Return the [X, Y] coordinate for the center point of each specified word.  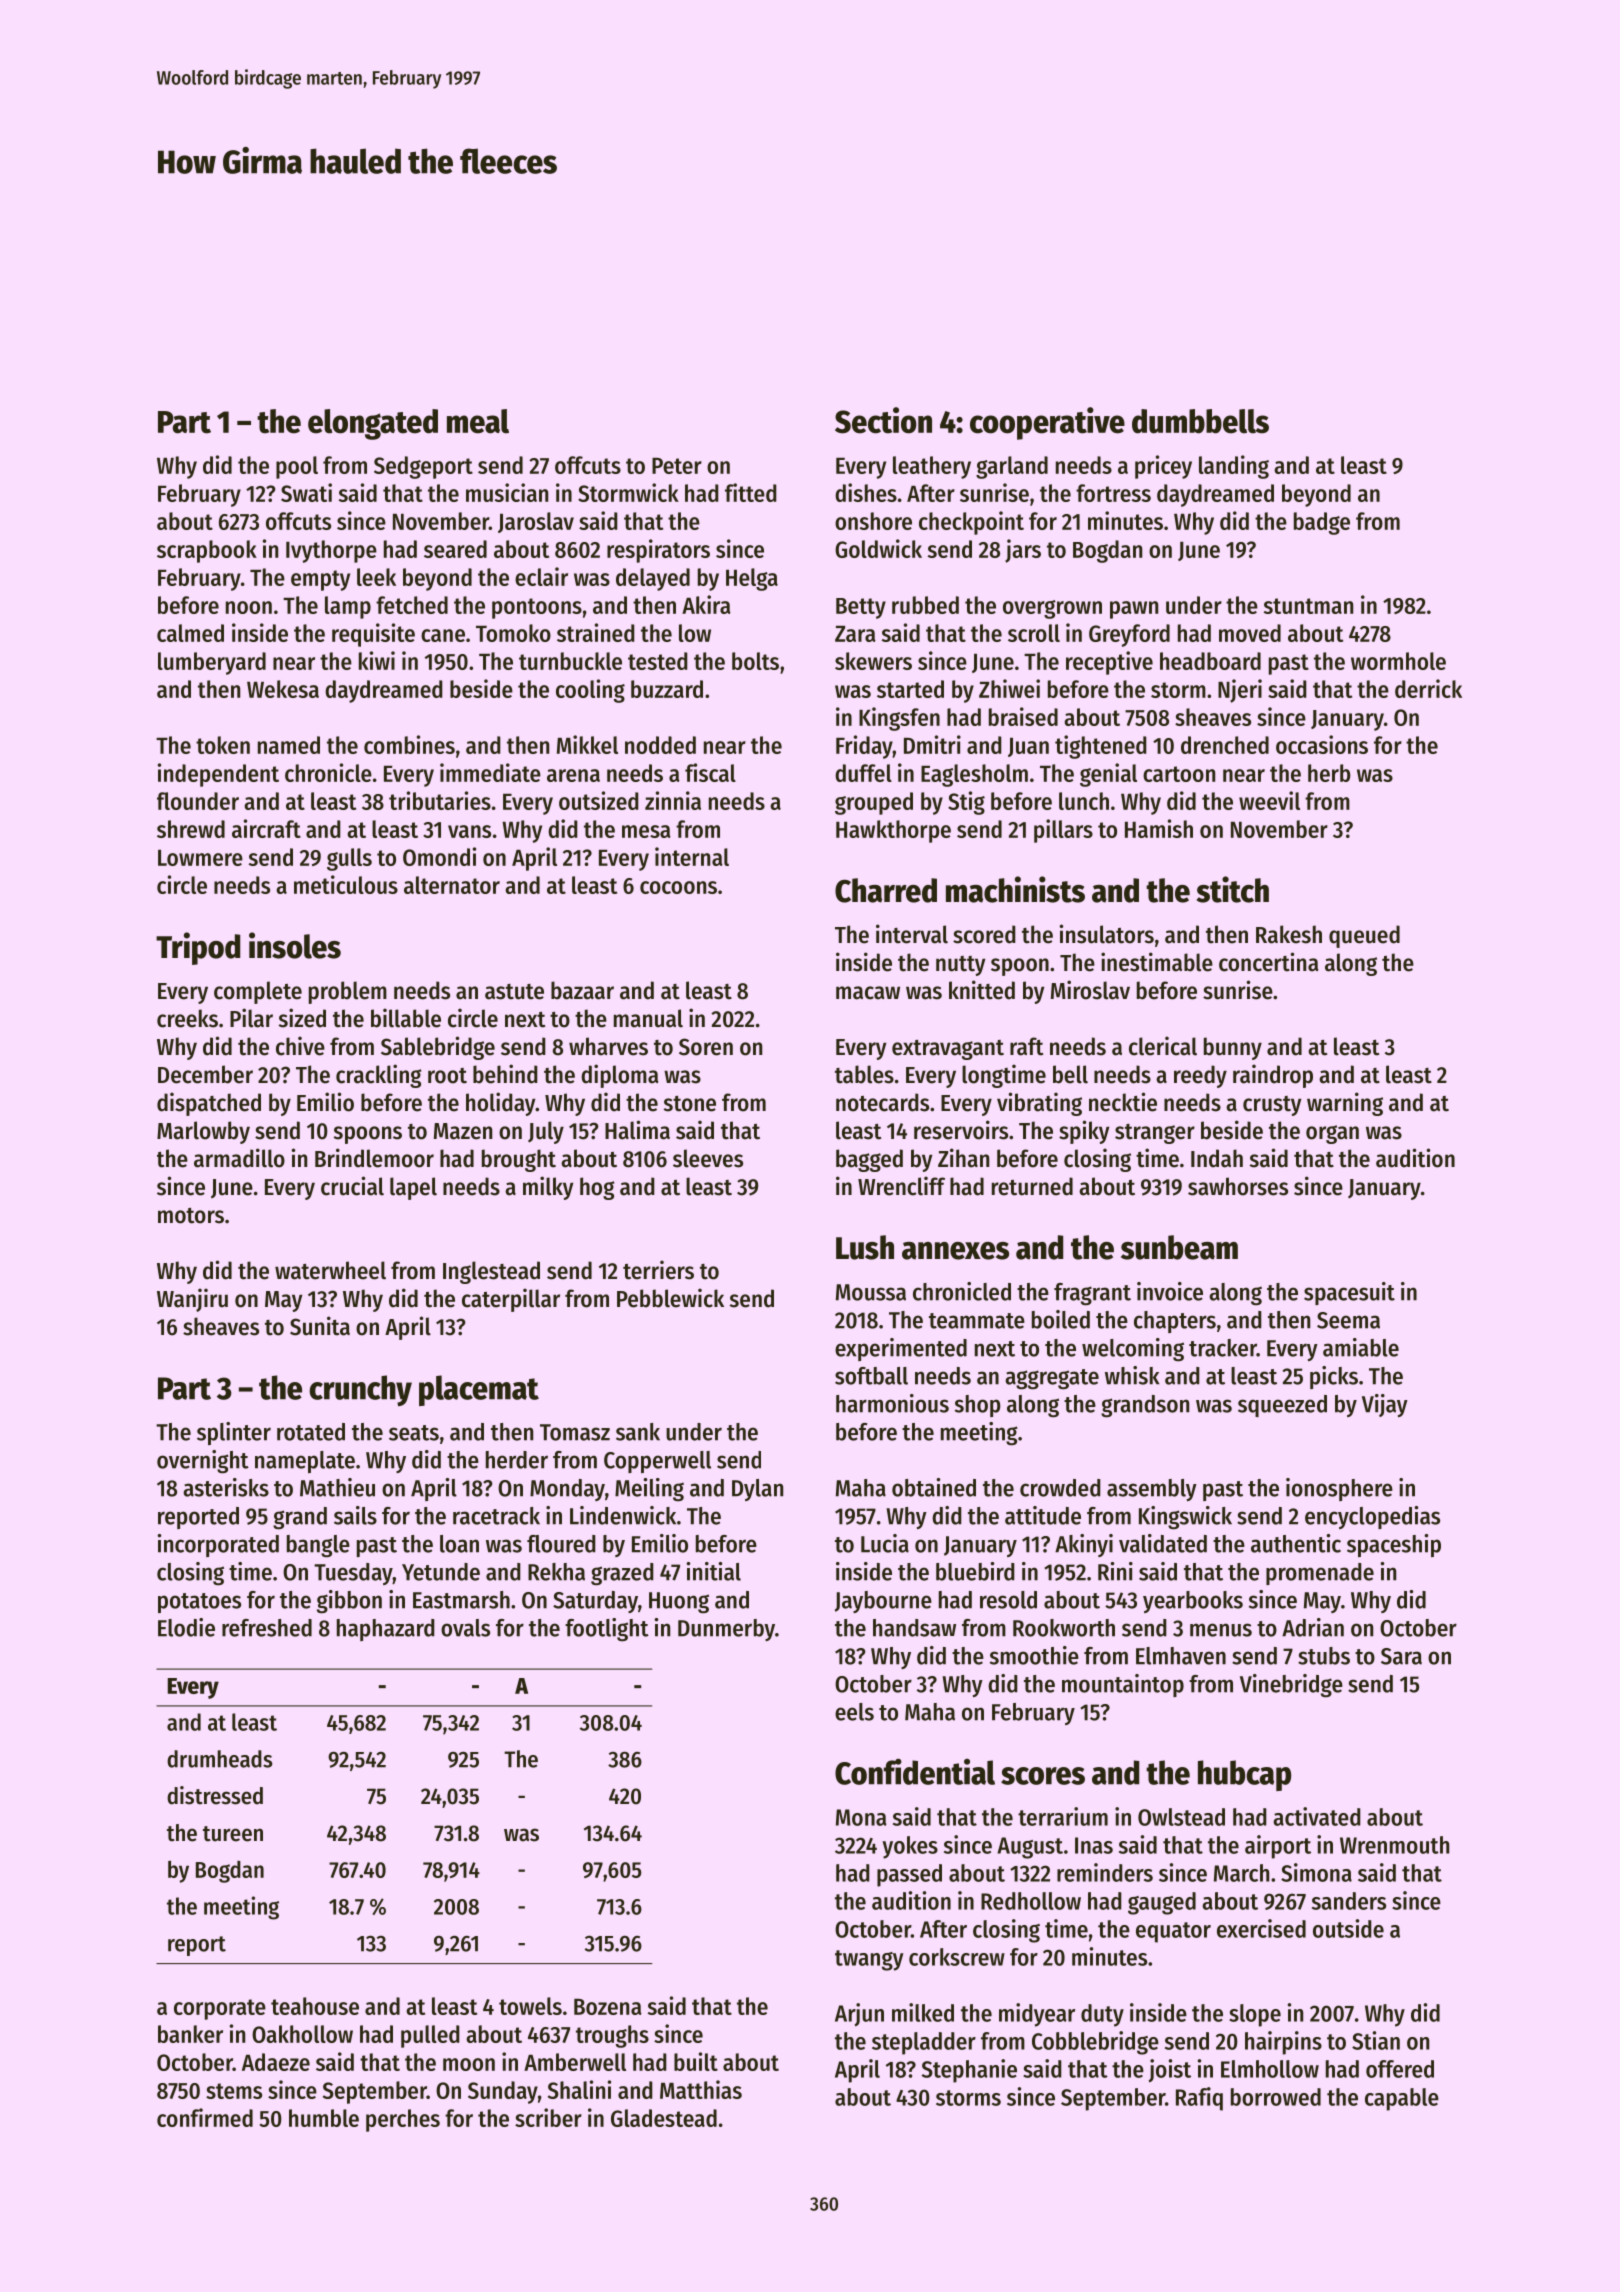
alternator [452, 885]
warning [1345, 1104]
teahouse [315, 2006]
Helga [752, 579]
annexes [955, 1251]
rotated [311, 1432]
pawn [1134, 610]
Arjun [859, 2015]
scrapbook [207, 551]
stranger [1155, 1134]
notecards [882, 1102]
